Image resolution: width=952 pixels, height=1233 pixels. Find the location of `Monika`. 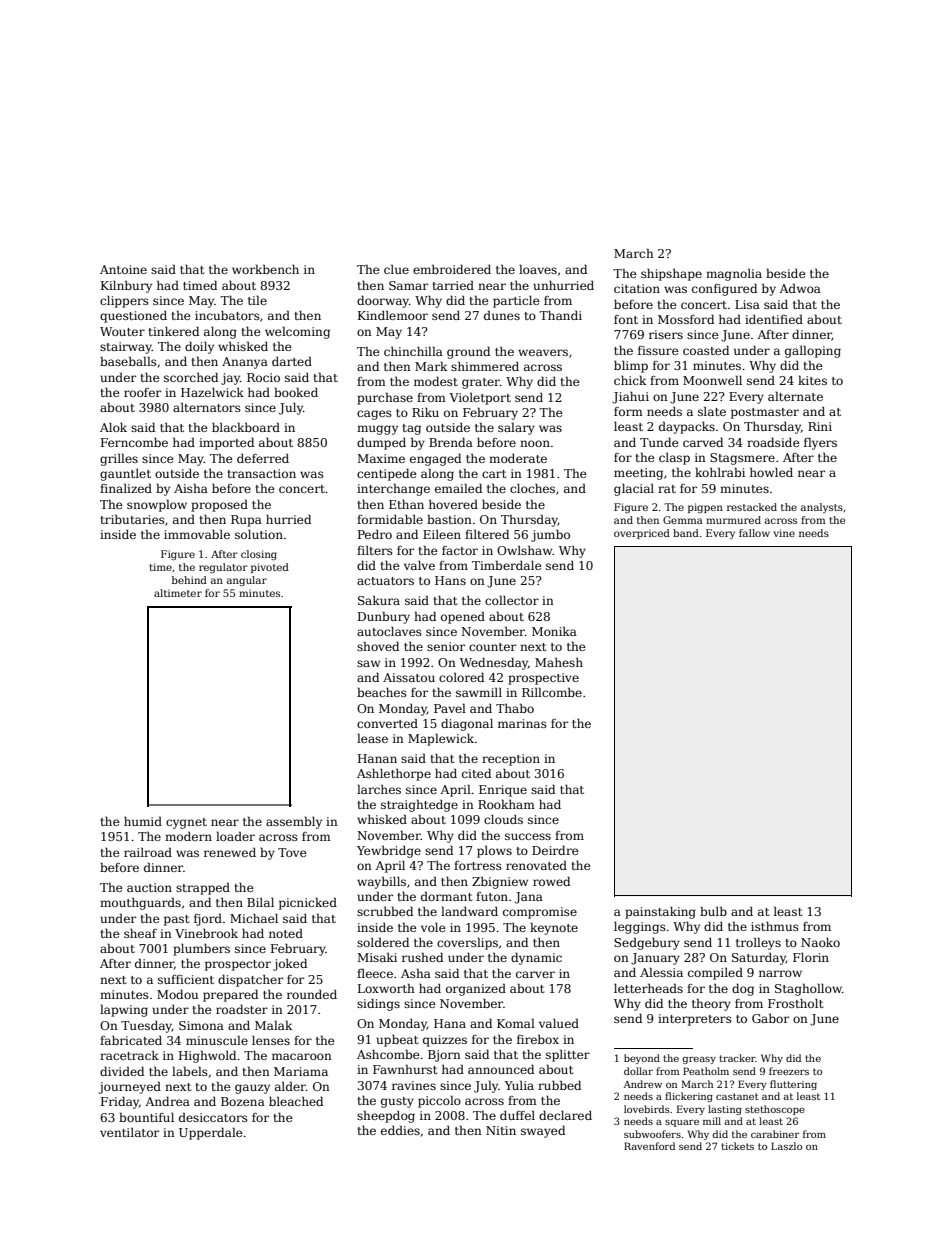

Monika is located at coordinates (554, 631).
